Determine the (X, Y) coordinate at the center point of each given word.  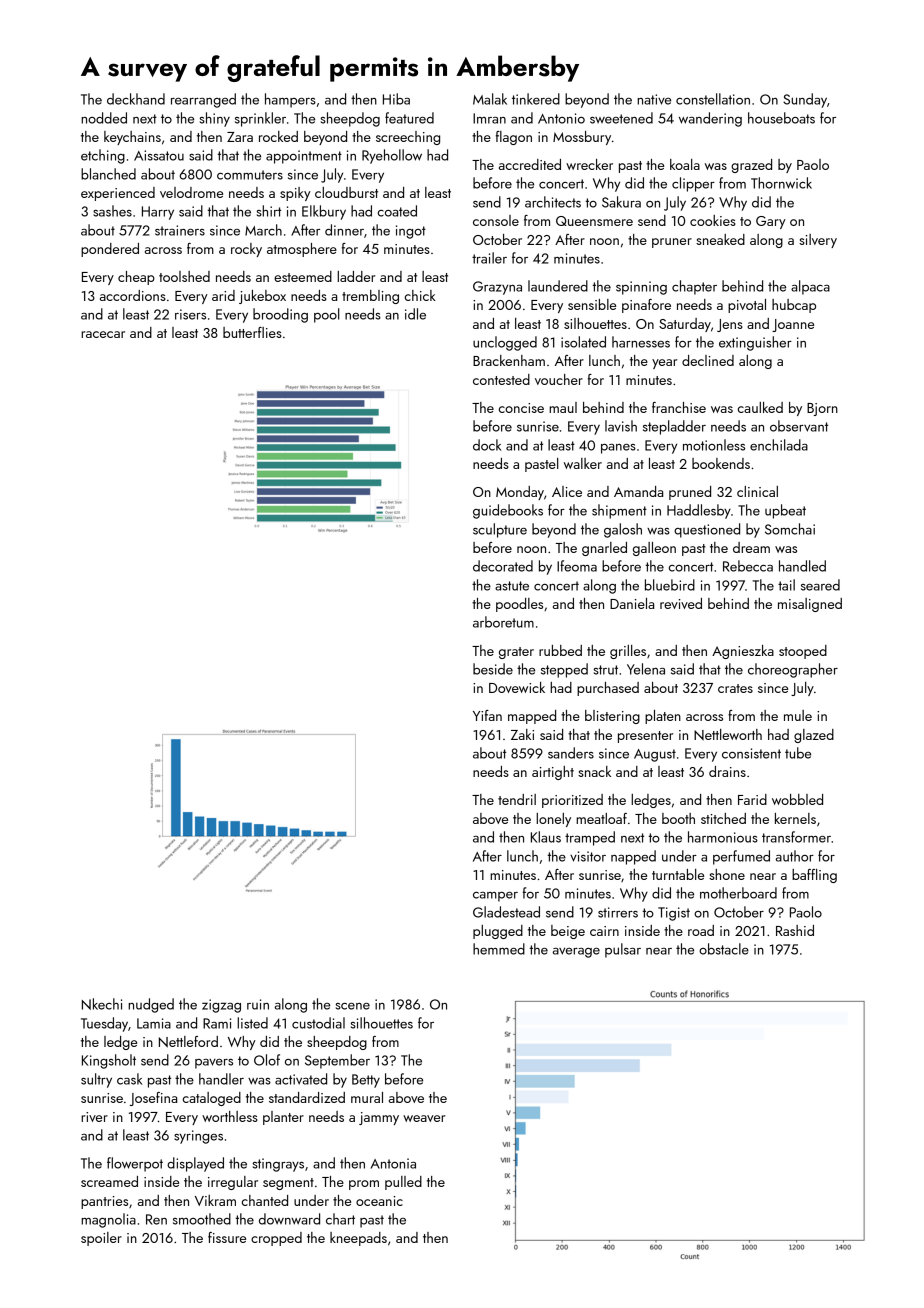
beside (493, 669)
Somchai (790, 529)
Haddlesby (699, 511)
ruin (258, 1004)
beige (568, 932)
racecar (103, 334)
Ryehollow (392, 156)
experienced (118, 194)
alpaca (810, 287)
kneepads (358, 1239)
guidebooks (508, 511)
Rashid (795, 930)
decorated (503, 566)
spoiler (101, 1239)
